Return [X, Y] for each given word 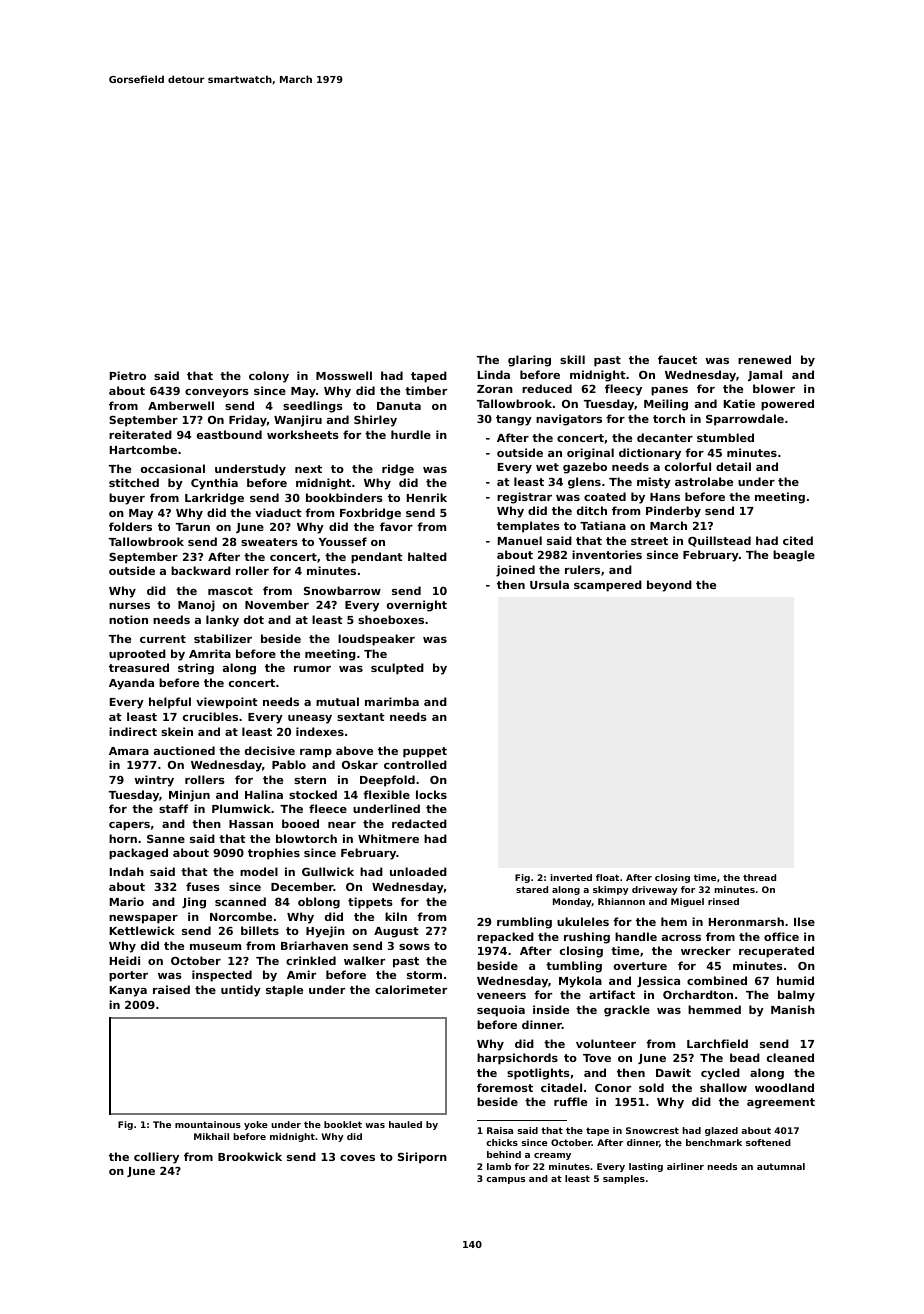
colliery [156, 1158]
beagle [794, 556]
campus [505, 1180]
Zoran [495, 389]
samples [624, 1179]
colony [269, 377]
